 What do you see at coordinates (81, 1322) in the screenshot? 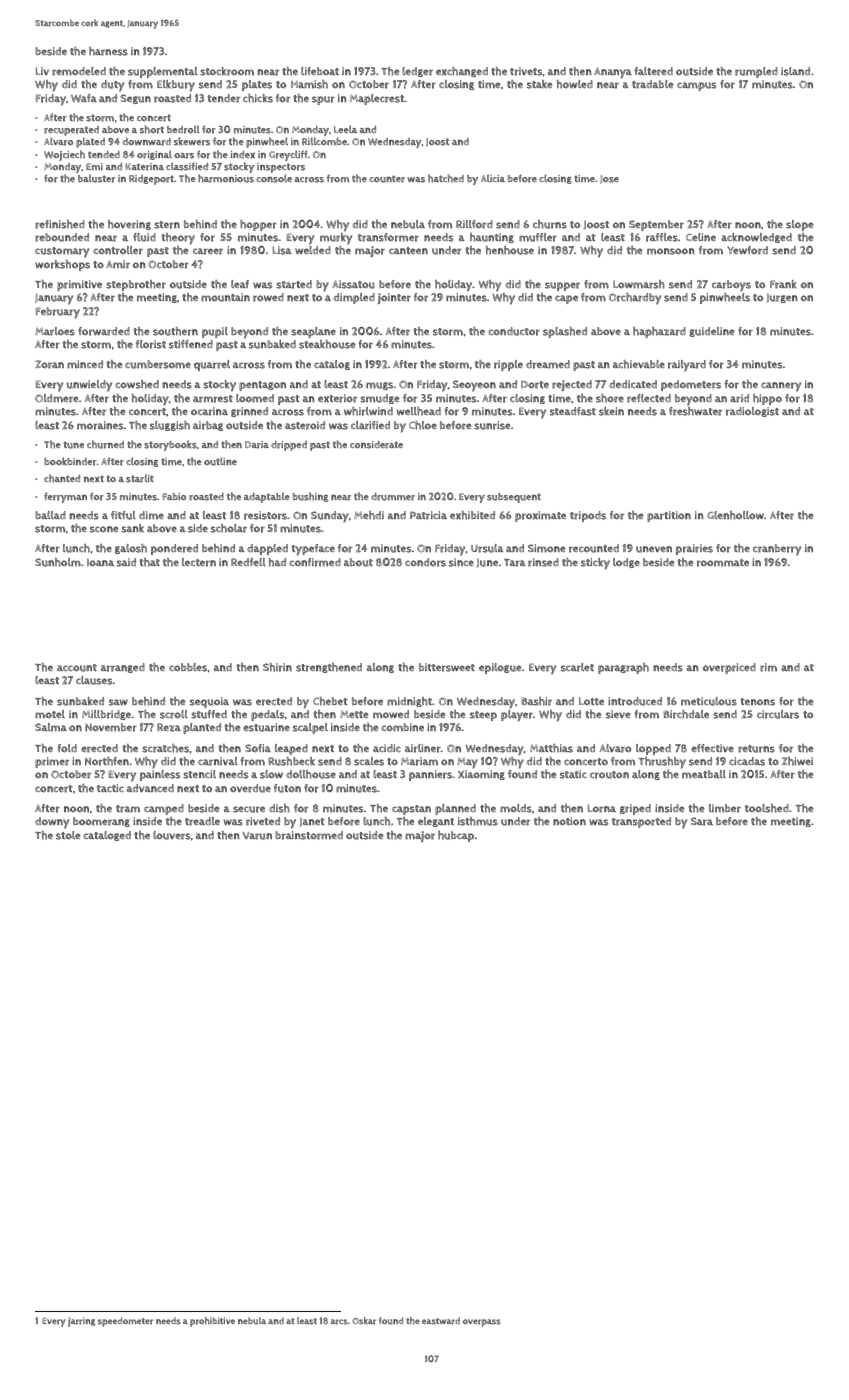
I see `jarring` at bounding box center [81, 1322].
